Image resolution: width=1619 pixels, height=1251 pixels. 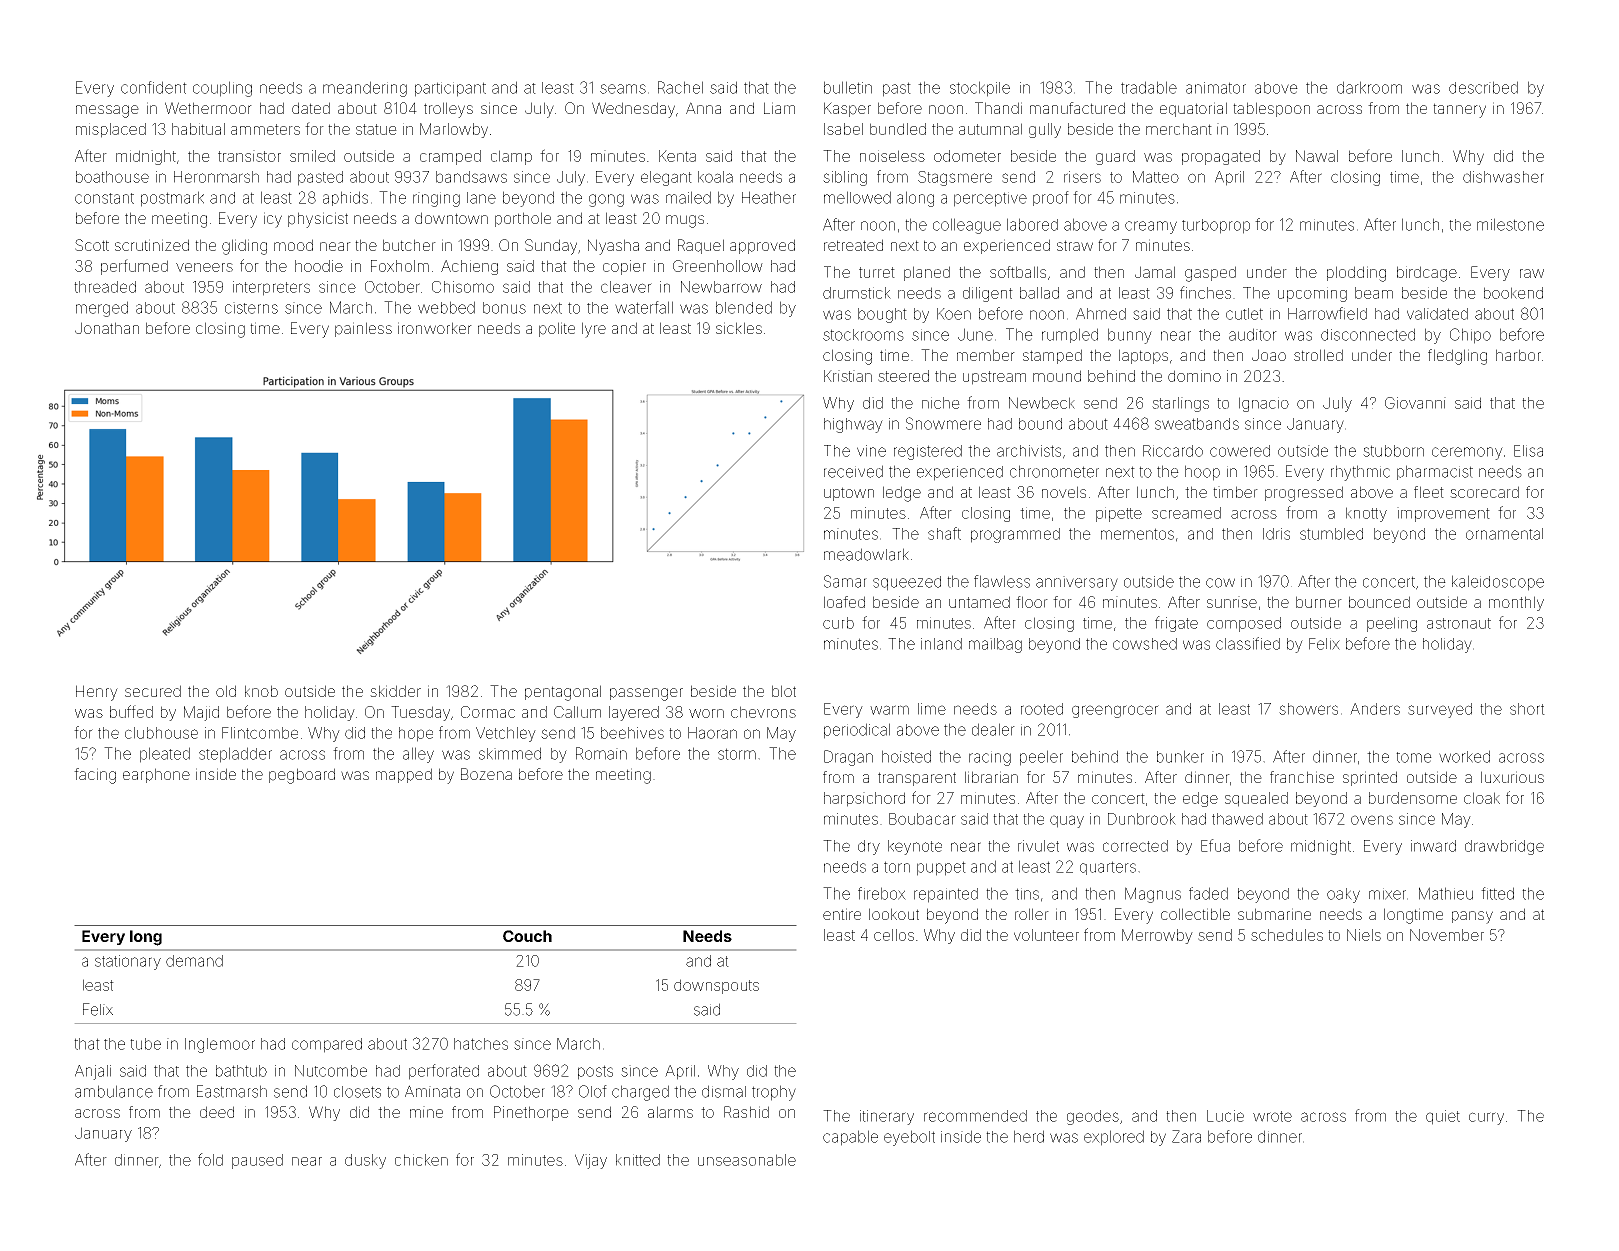 I want to click on animator, so click(x=1216, y=88).
